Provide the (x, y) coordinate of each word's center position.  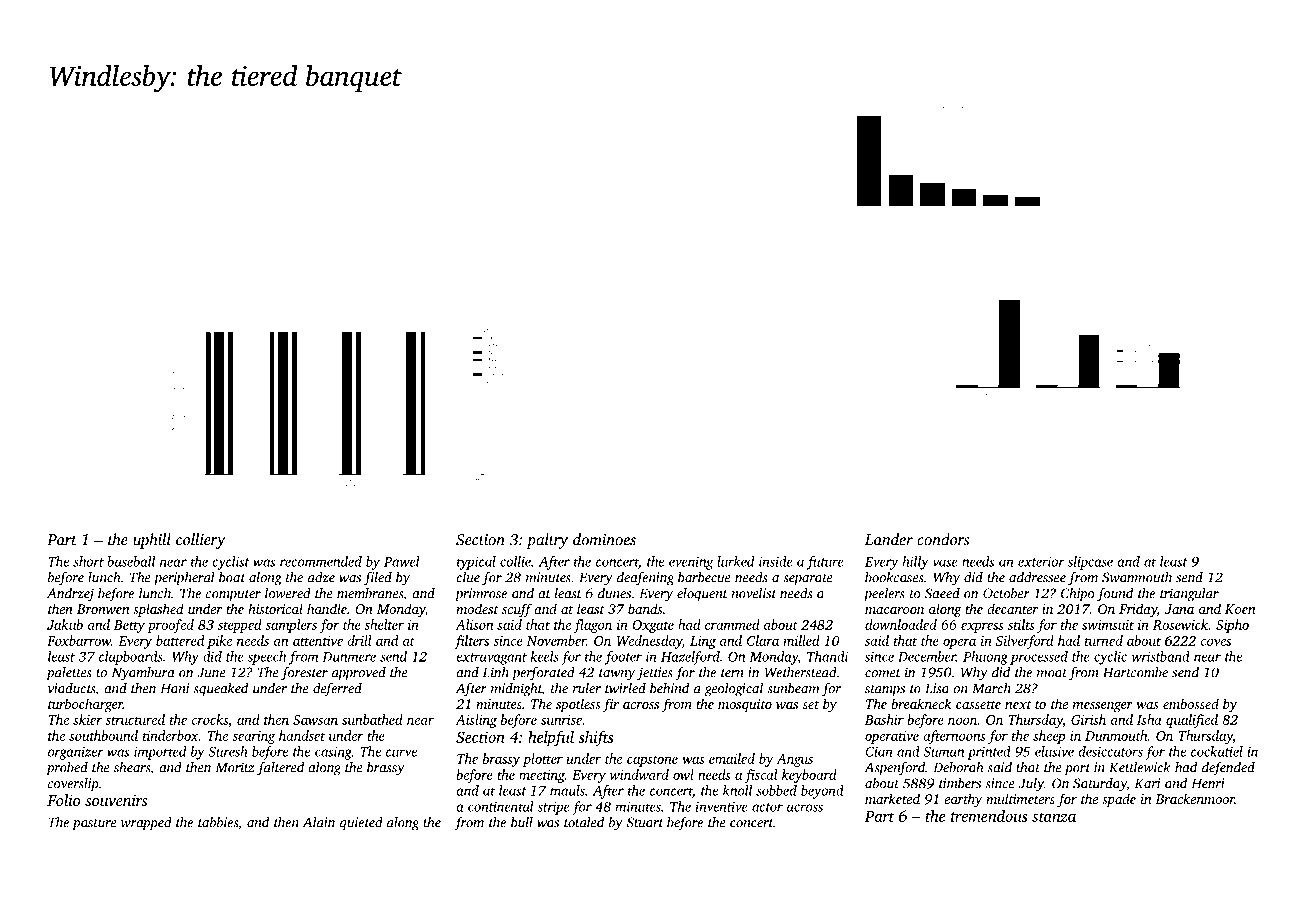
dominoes (604, 539)
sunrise (561, 720)
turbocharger (85, 705)
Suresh (227, 751)
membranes (370, 594)
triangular (1189, 595)
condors (943, 539)
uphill (152, 541)
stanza (1054, 817)
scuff (517, 610)
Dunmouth (1116, 735)
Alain (319, 822)
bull (522, 822)
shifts (596, 739)
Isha (1149, 719)
